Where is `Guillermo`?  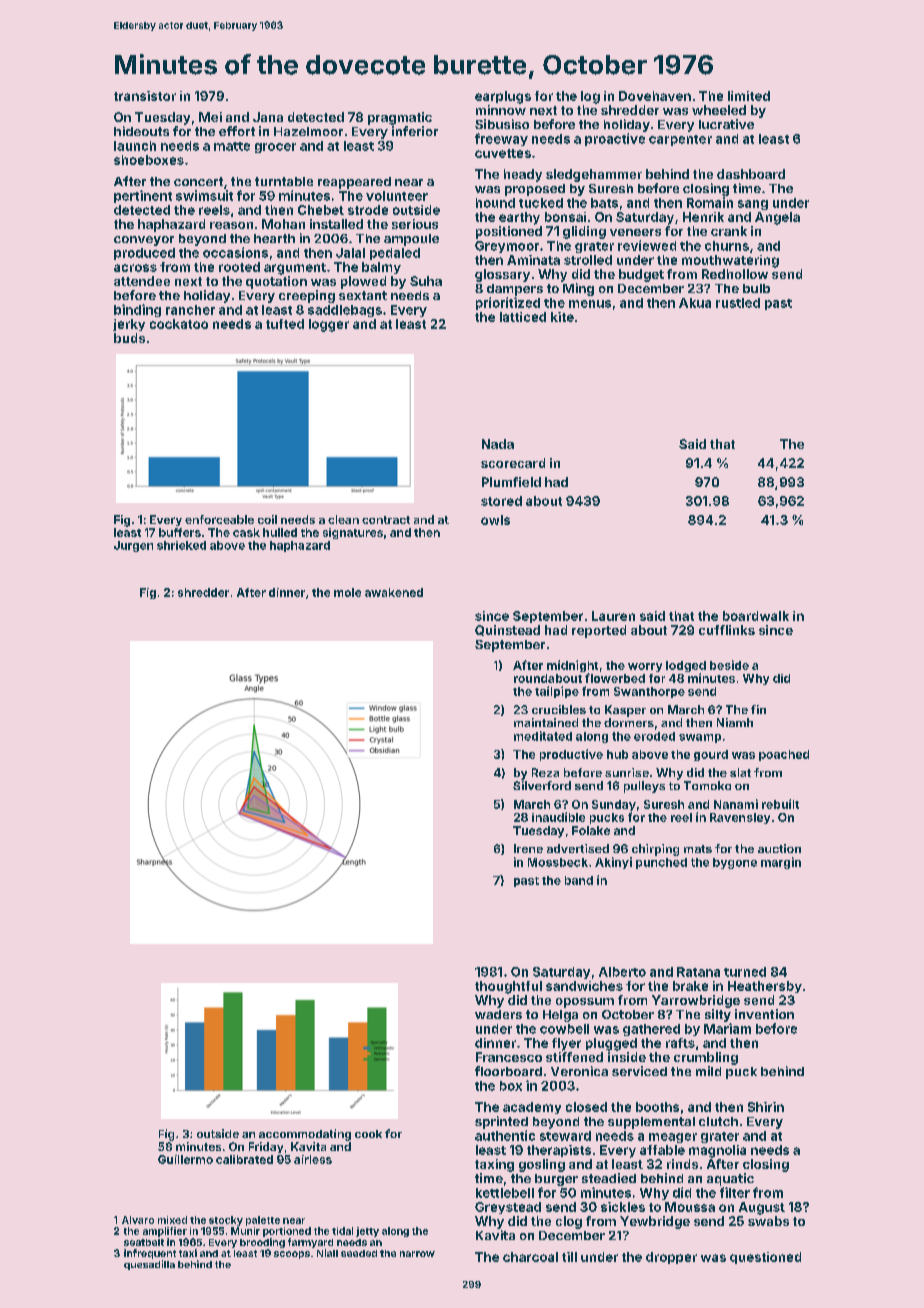
Guillermo is located at coordinates (185, 1159).
